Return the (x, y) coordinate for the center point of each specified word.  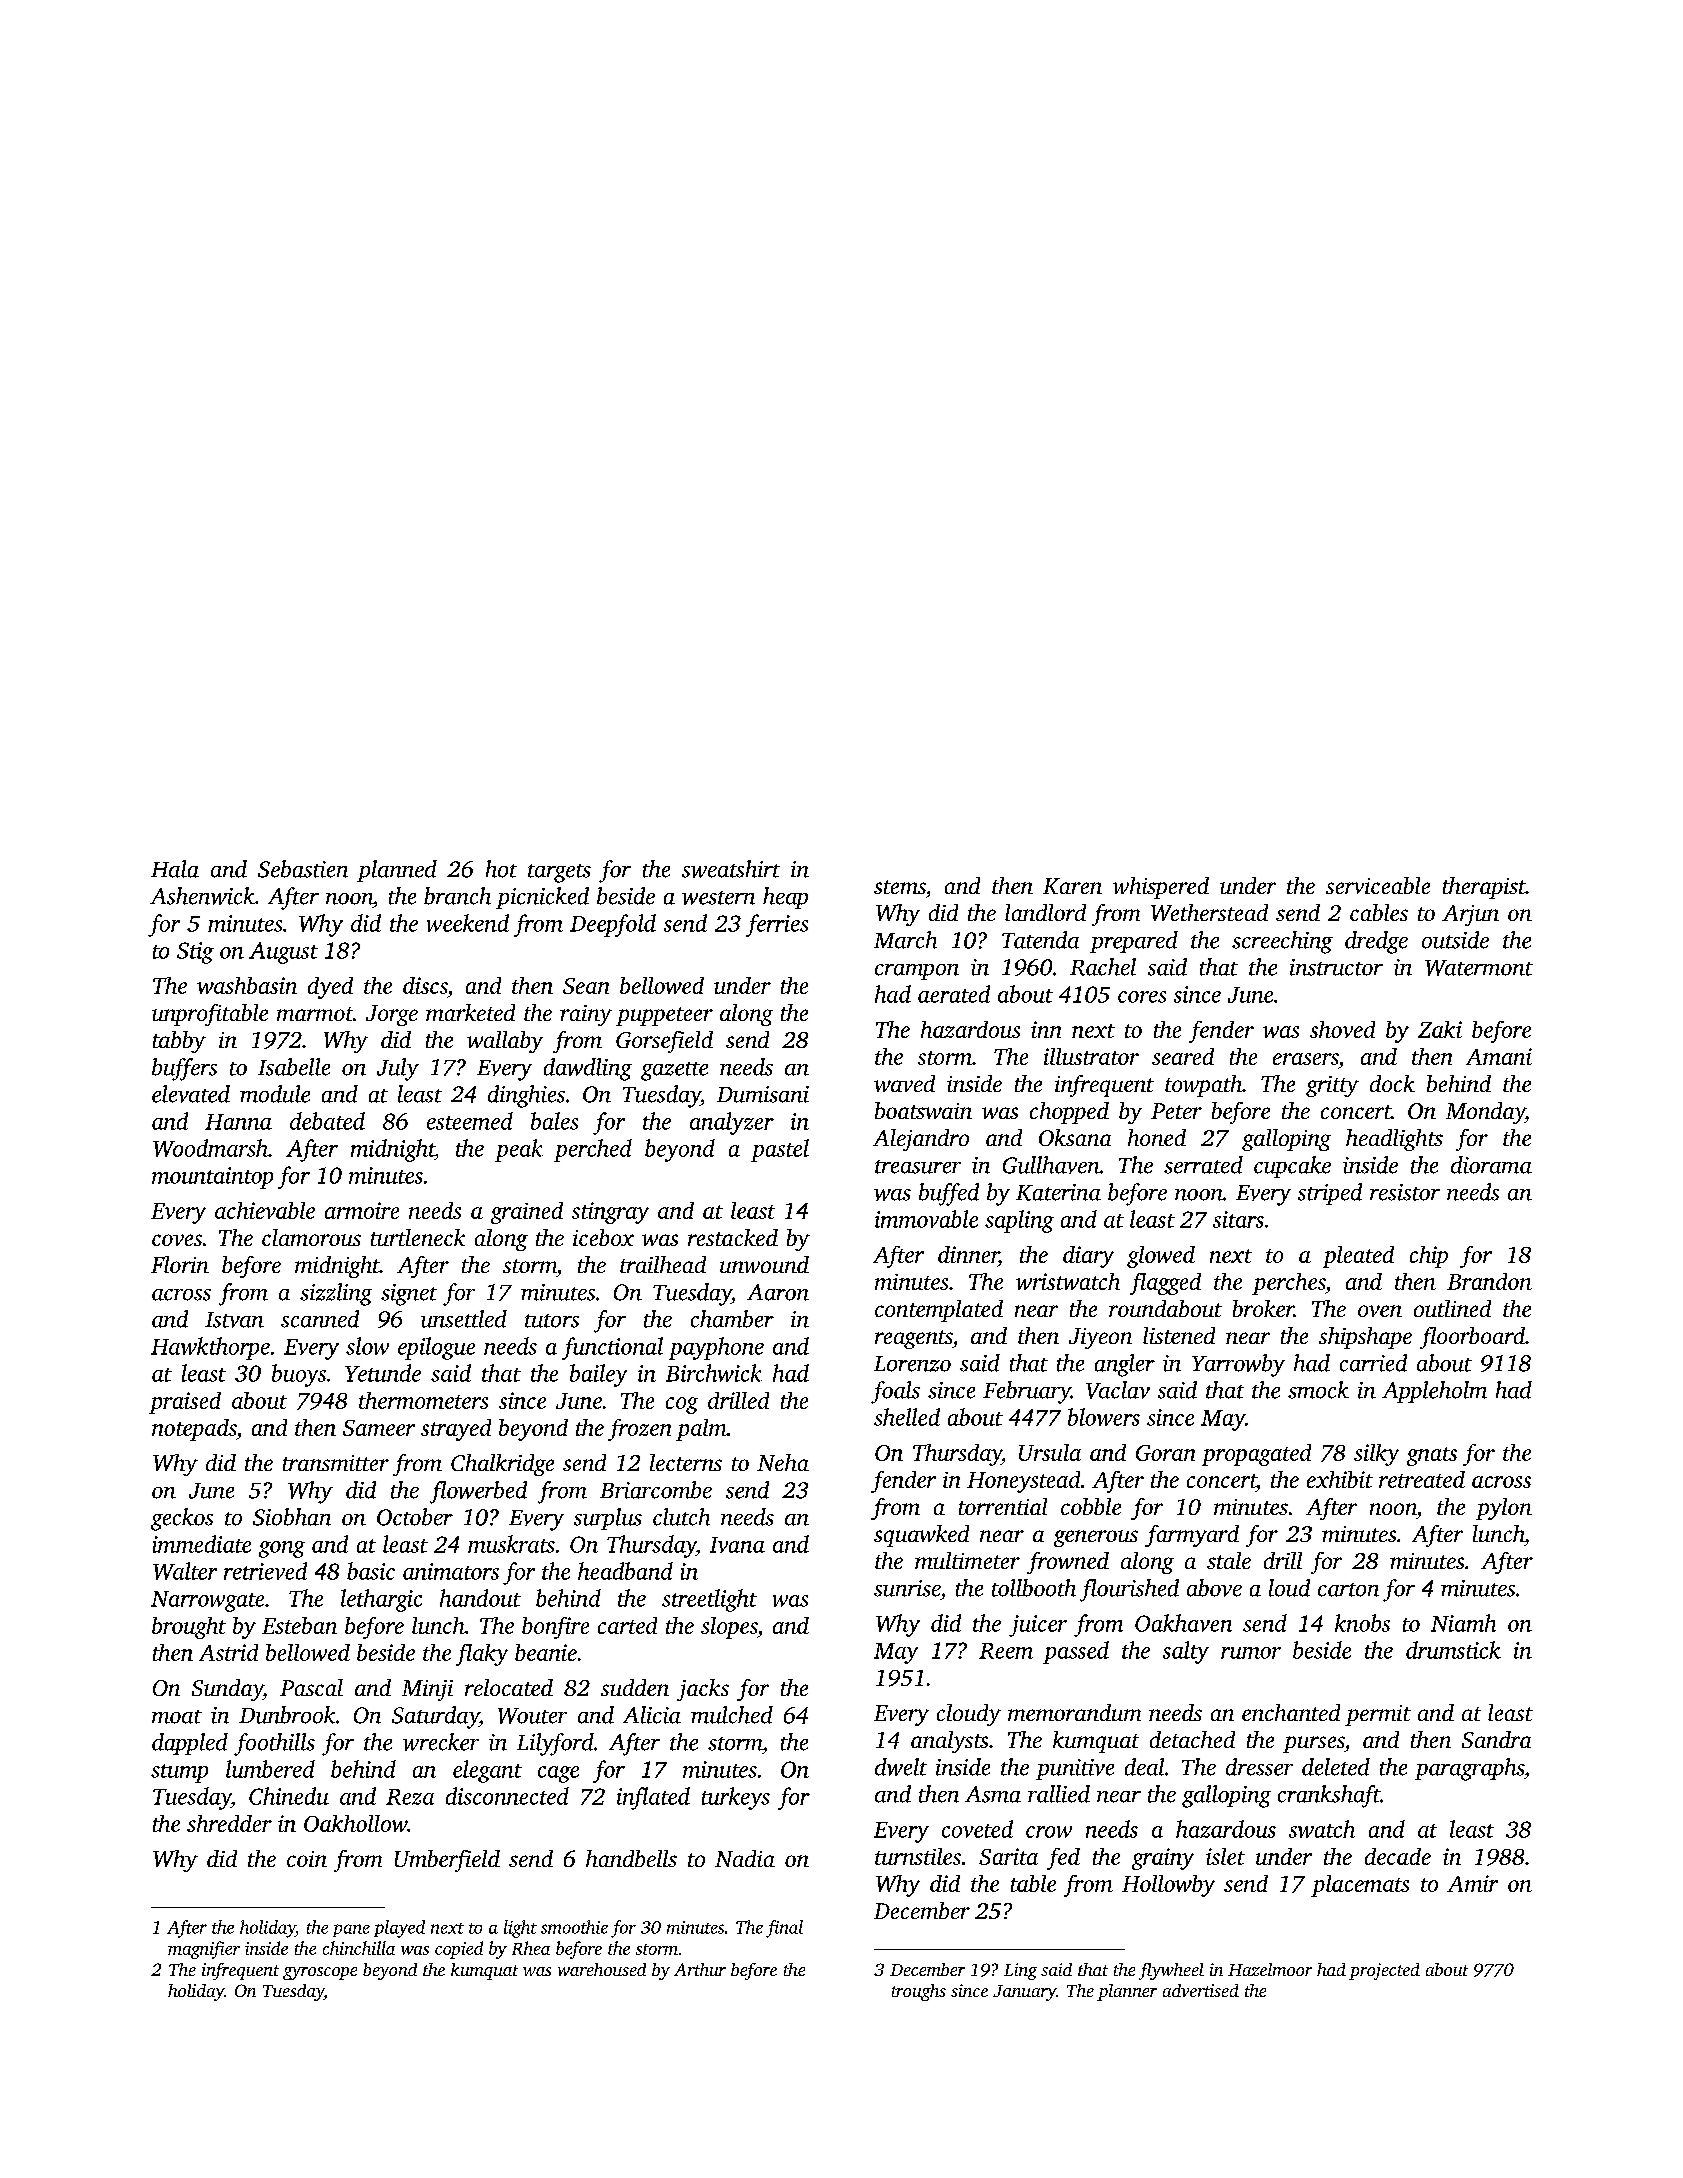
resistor (1405, 1192)
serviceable (1378, 885)
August (283, 953)
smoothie (574, 1927)
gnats (1432, 1456)
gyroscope (320, 1973)
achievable (265, 1210)
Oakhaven (1183, 1623)
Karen (1072, 886)
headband (625, 1571)
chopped (1069, 1113)
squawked (921, 1536)
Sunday (227, 1690)
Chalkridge (502, 1465)
